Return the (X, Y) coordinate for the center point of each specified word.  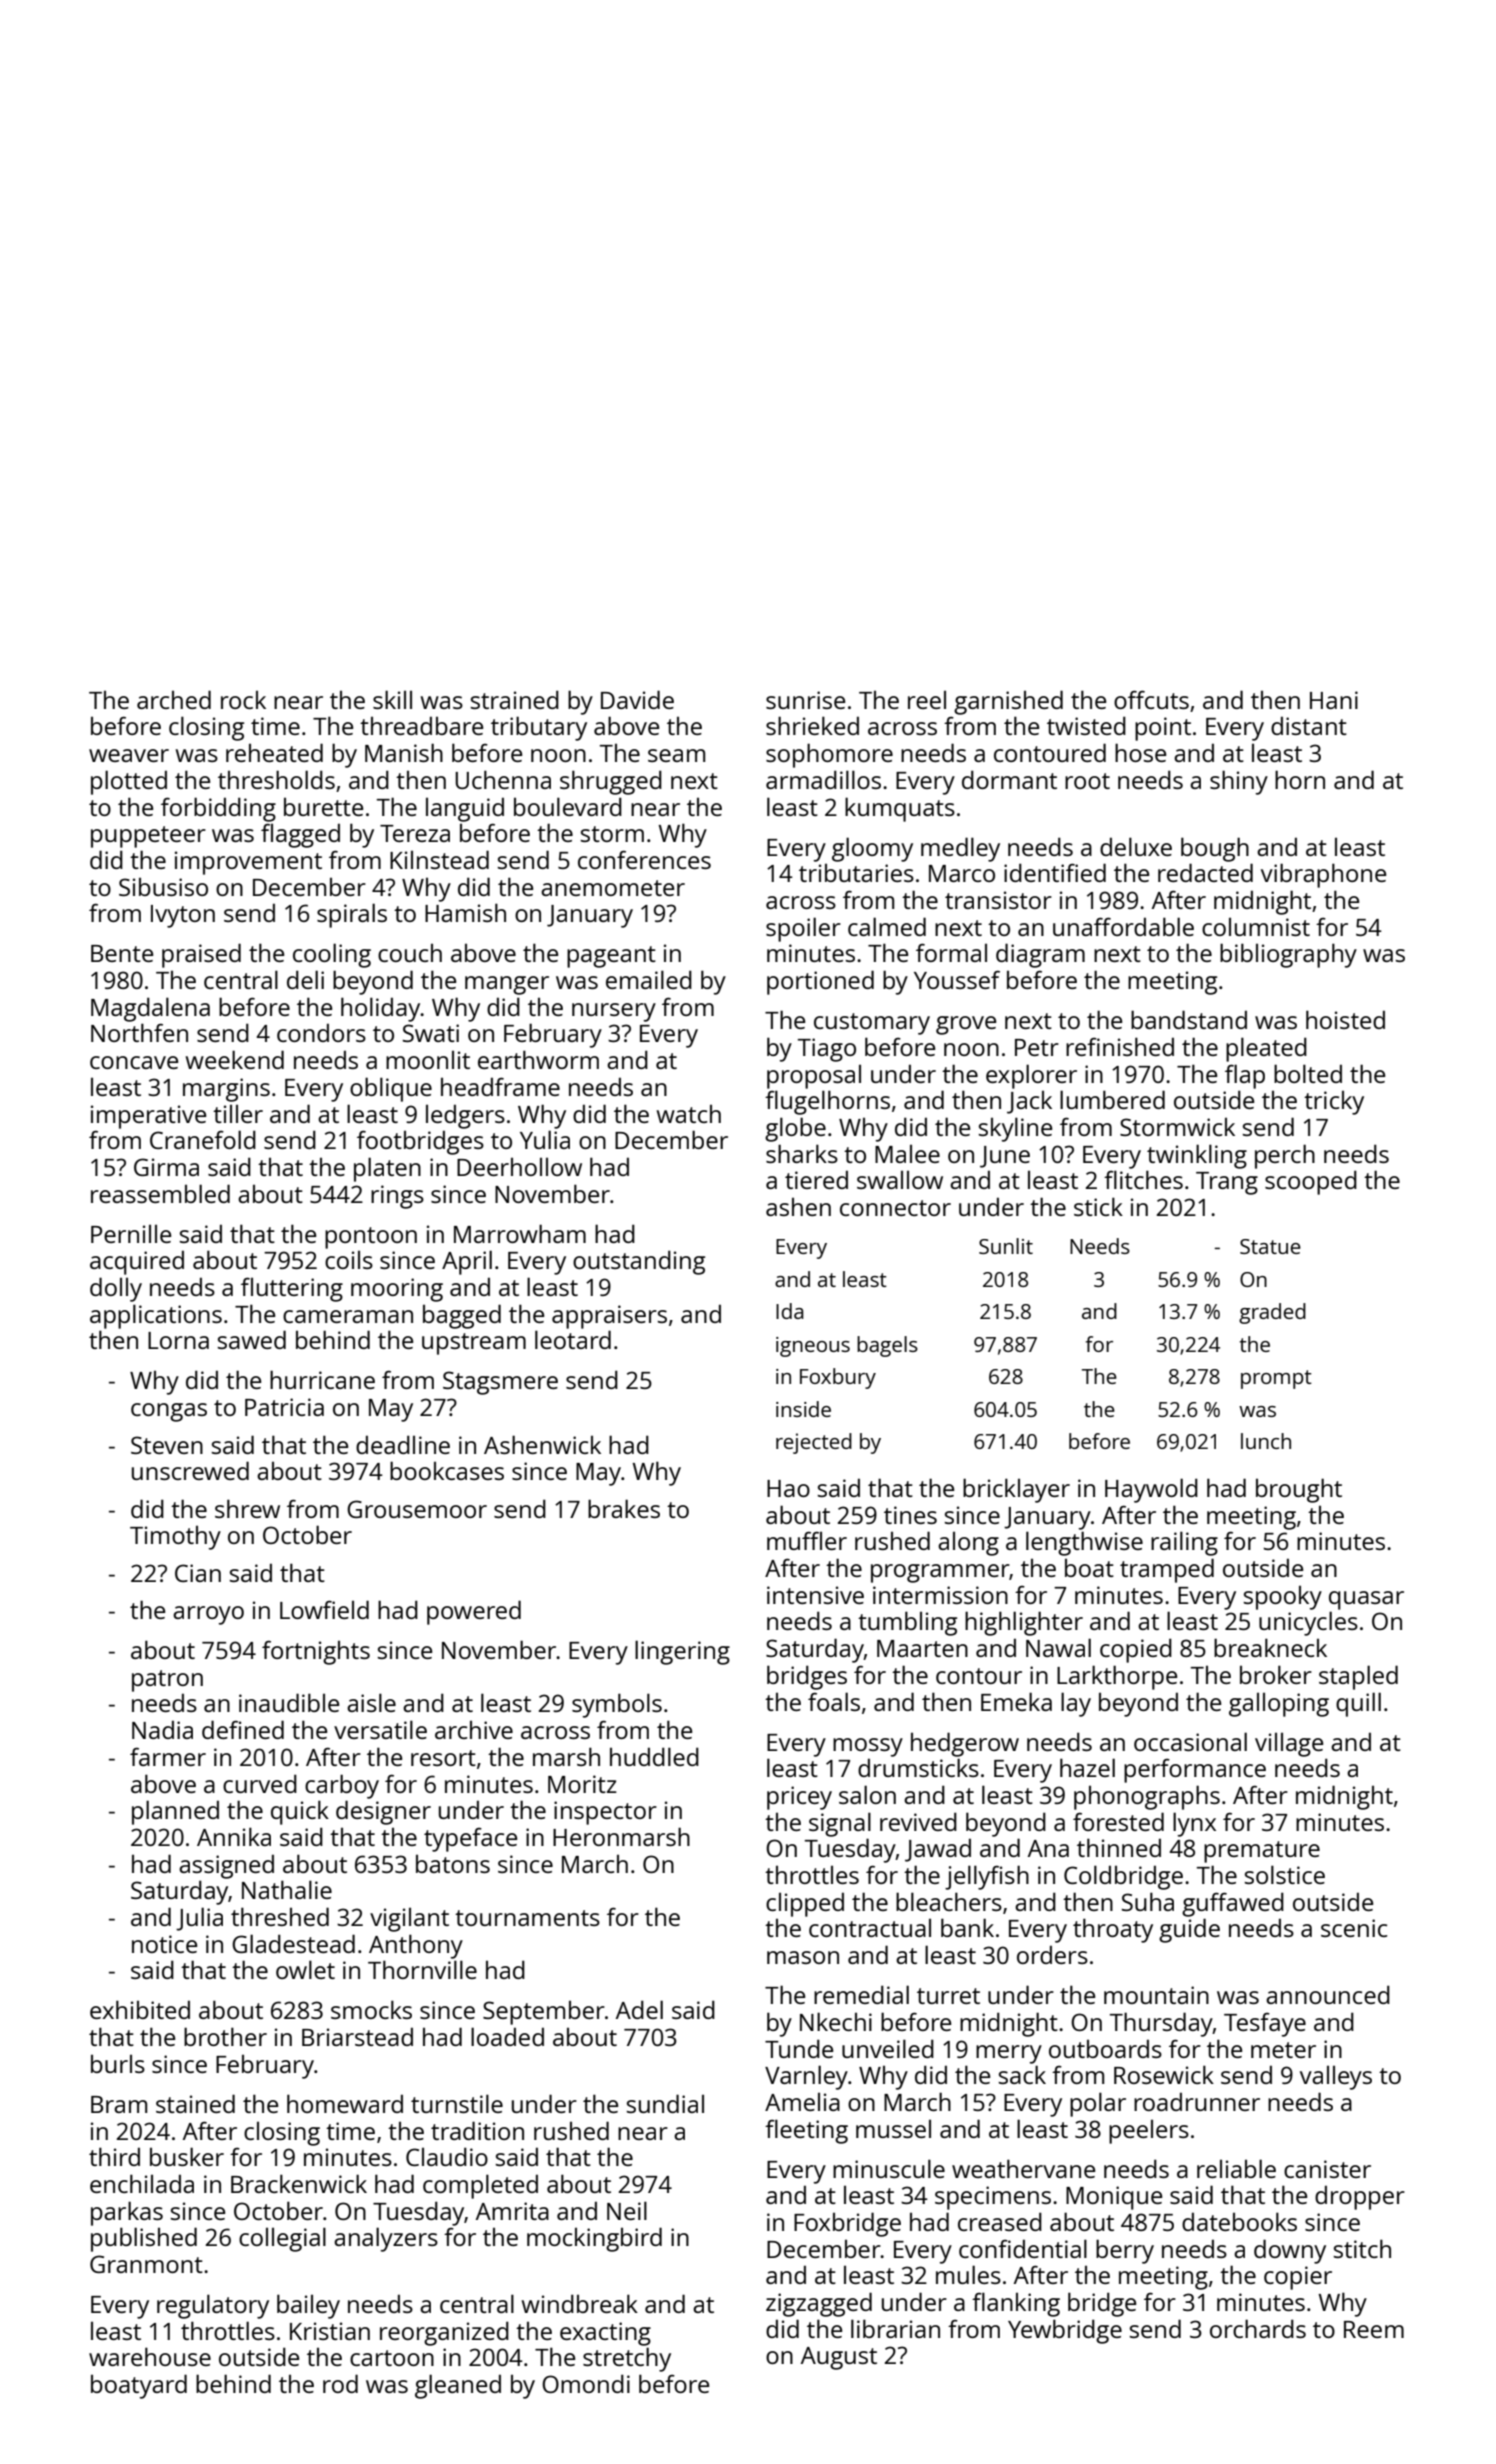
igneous (813, 1347)
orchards (1258, 2328)
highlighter (1024, 1623)
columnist (1256, 927)
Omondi (586, 2383)
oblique (391, 1089)
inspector (605, 1813)
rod (340, 2383)
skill (392, 699)
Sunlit (1006, 1246)
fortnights (316, 1653)
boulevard (568, 806)
